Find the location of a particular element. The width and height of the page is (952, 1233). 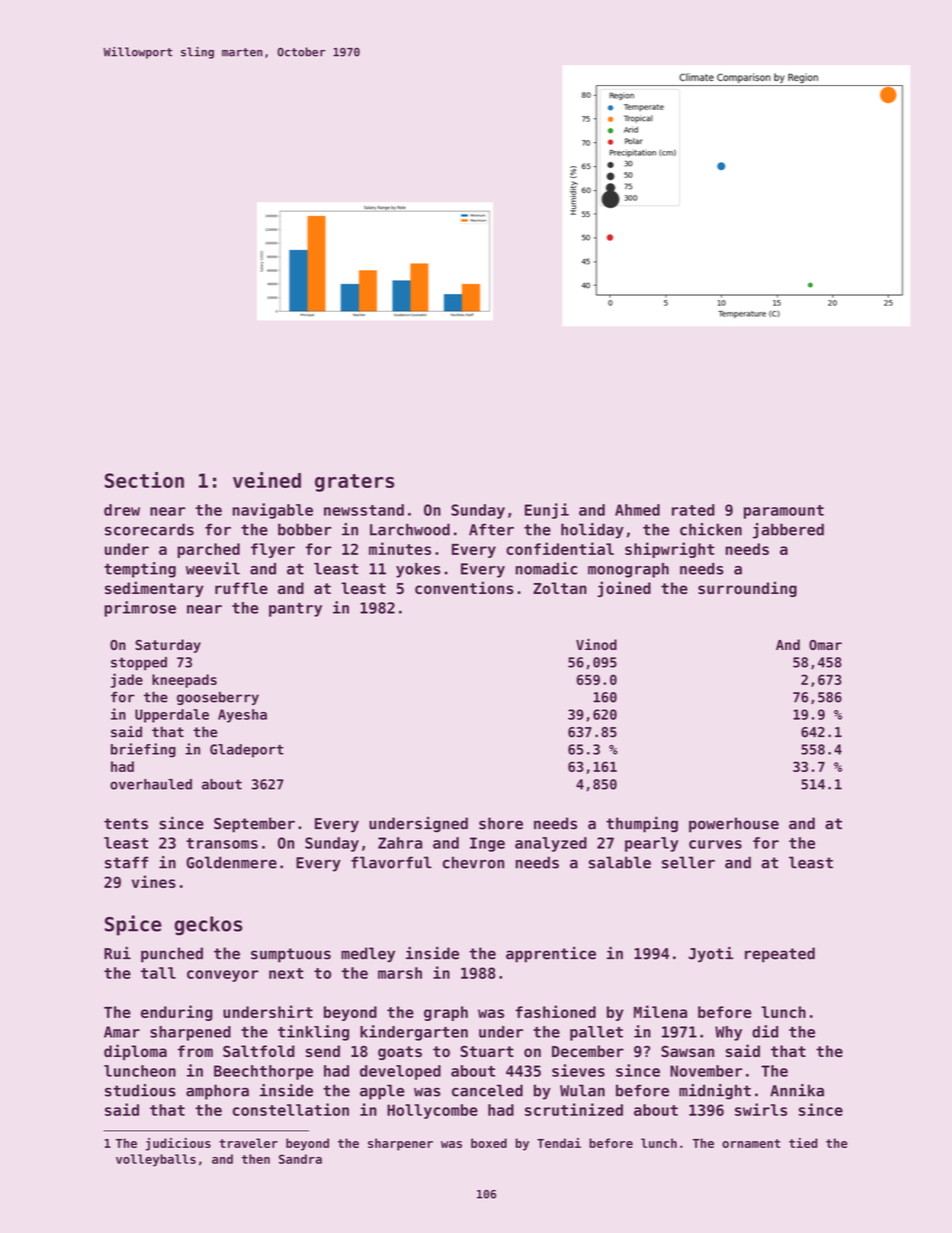

transoms is located at coordinates (222, 843).
